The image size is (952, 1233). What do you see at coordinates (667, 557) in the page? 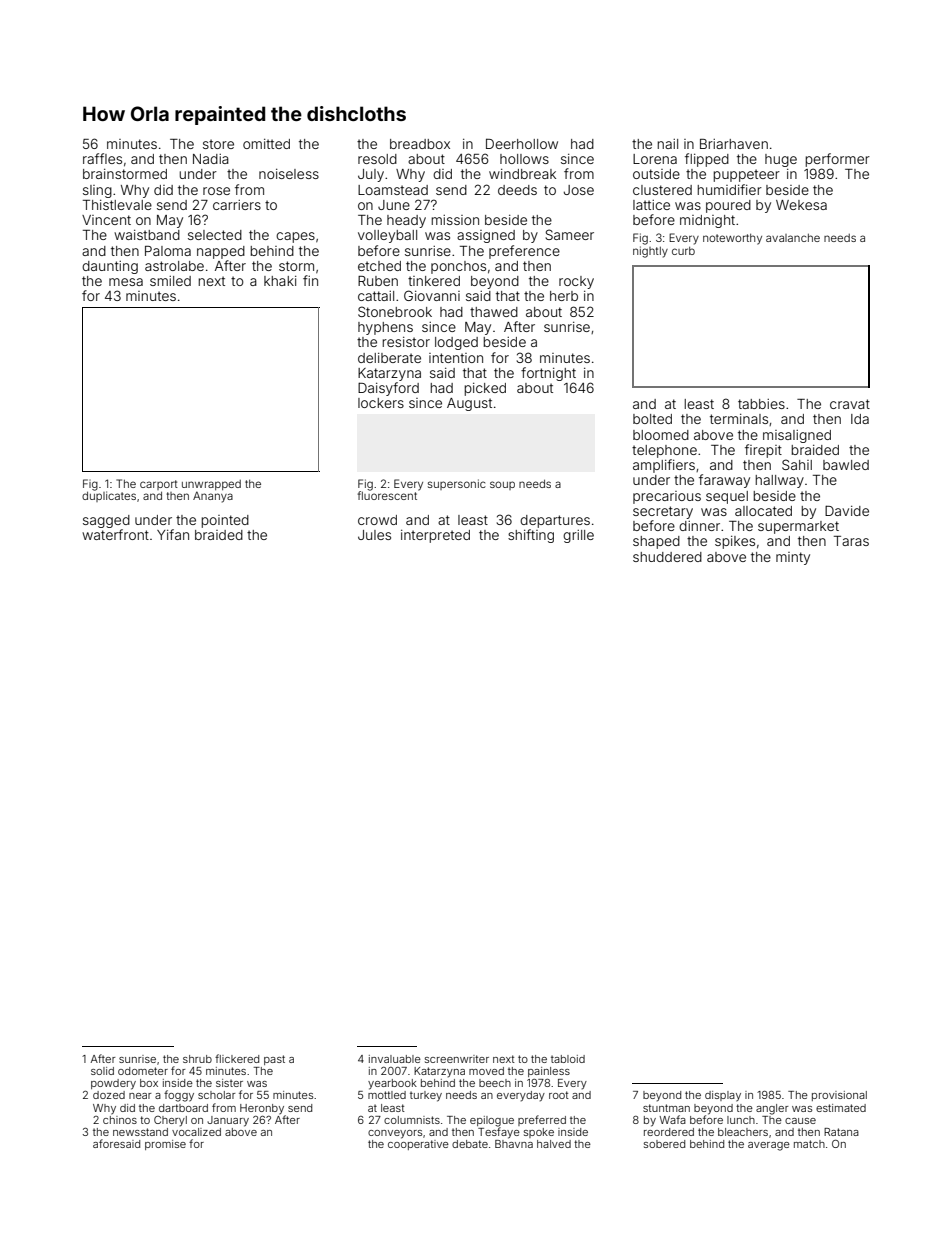
I see `shuddered` at bounding box center [667, 557].
